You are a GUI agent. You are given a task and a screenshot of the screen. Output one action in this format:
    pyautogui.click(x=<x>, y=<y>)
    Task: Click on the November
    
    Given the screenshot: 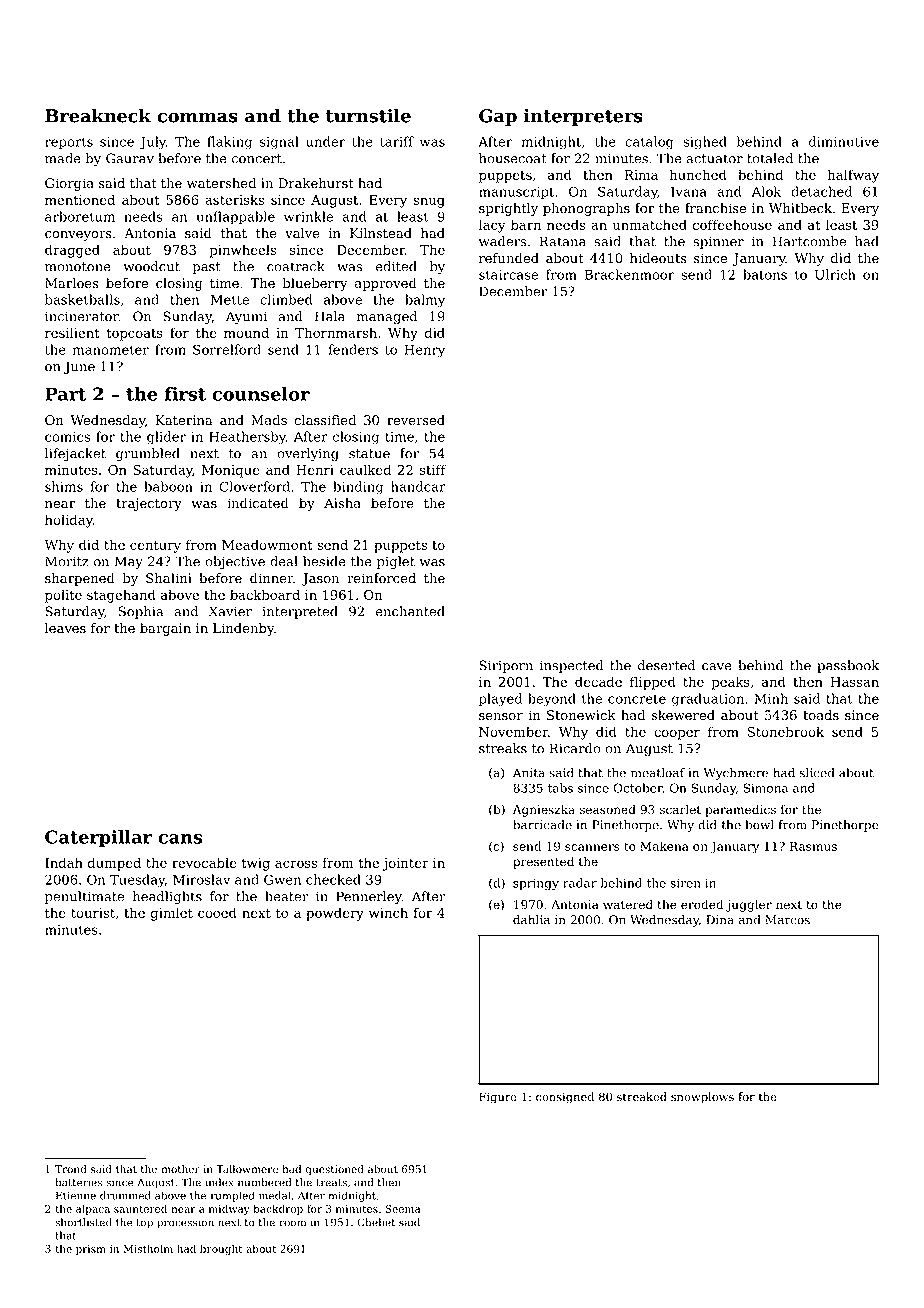 What is the action you would take?
    pyautogui.click(x=513, y=731)
